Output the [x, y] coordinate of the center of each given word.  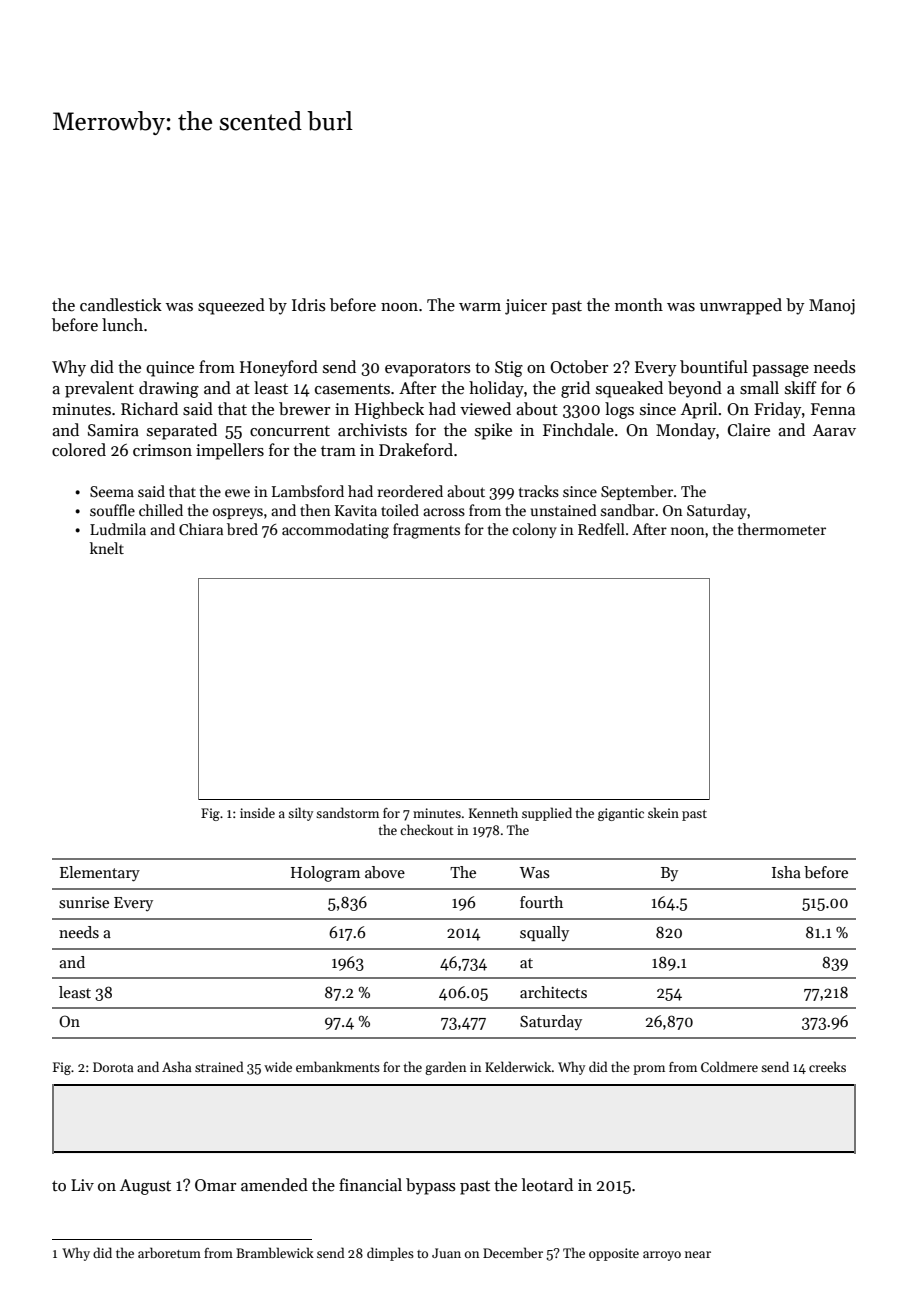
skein [663, 812]
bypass [431, 1186]
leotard [547, 1185]
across [444, 512]
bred [242, 529]
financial [370, 1185]
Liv [82, 1185]
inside [257, 812]
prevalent [99, 389]
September [637, 492]
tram [338, 451]
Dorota [113, 1067]
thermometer [782, 529]
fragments [426, 531]
